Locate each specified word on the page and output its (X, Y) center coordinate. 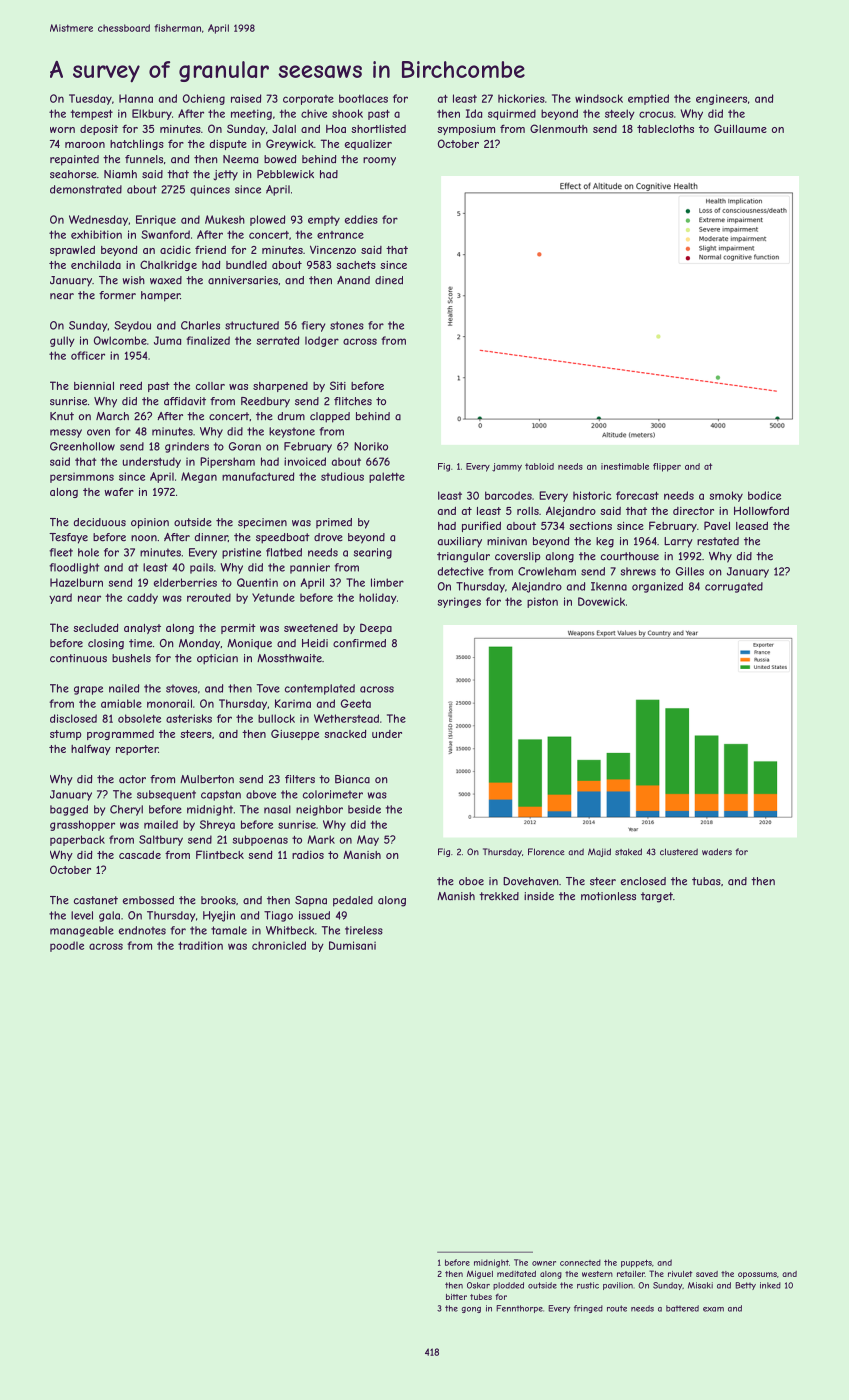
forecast (637, 495)
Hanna (136, 98)
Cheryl (126, 810)
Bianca (352, 779)
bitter (456, 1297)
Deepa (376, 628)
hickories (521, 98)
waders (717, 852)
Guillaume (740, 128)
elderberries (185, 582)
